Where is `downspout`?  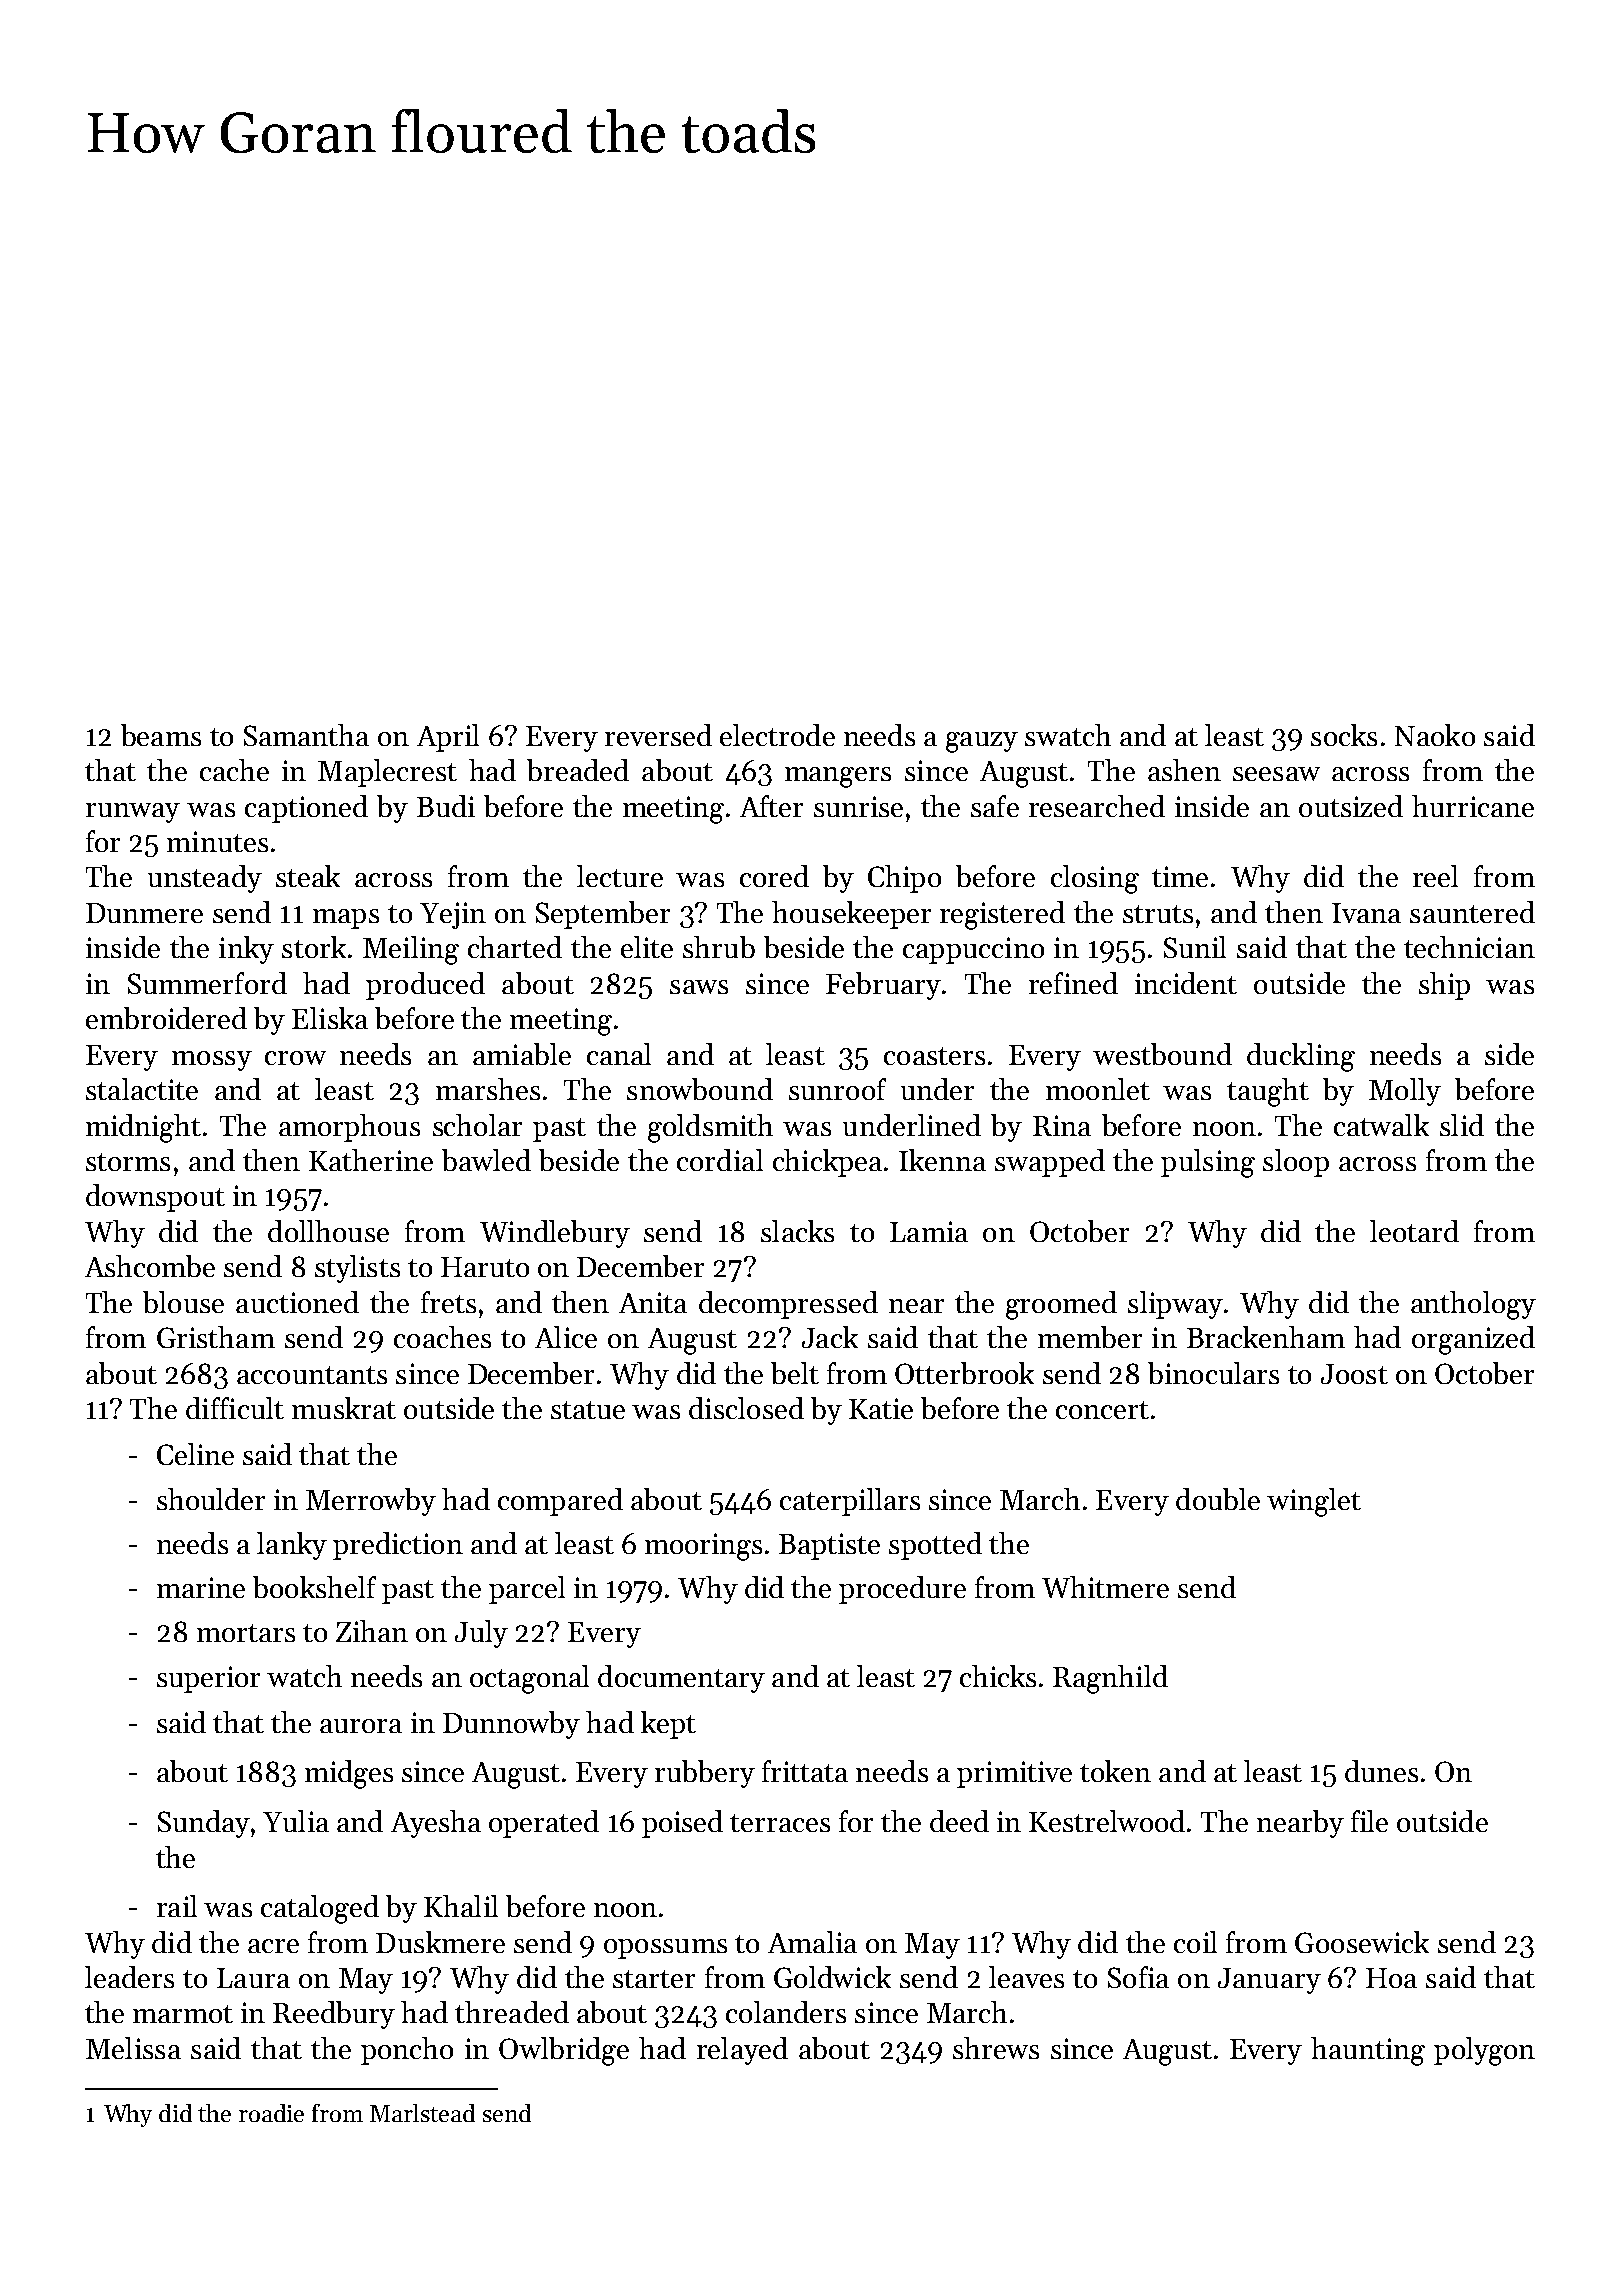
downspout is located at coordinates (155, 1198).
